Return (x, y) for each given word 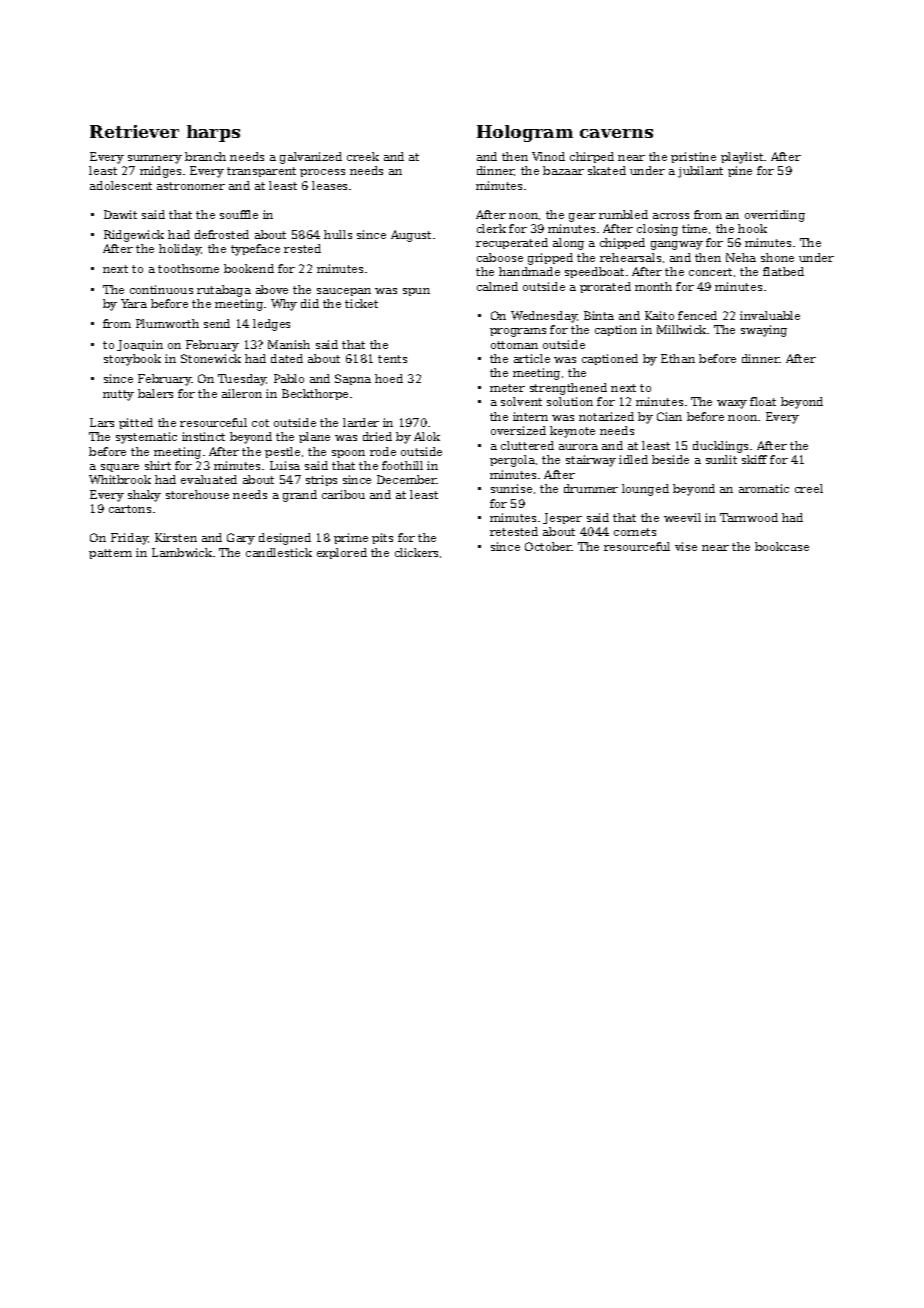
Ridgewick (134, 236)
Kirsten (176, 537)
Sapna (353, 379)
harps (213, 133)
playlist (742, 158)
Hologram (525, 133)
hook (752, 228)
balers (155, 393)
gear (582, 217)
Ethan (678, 358)
